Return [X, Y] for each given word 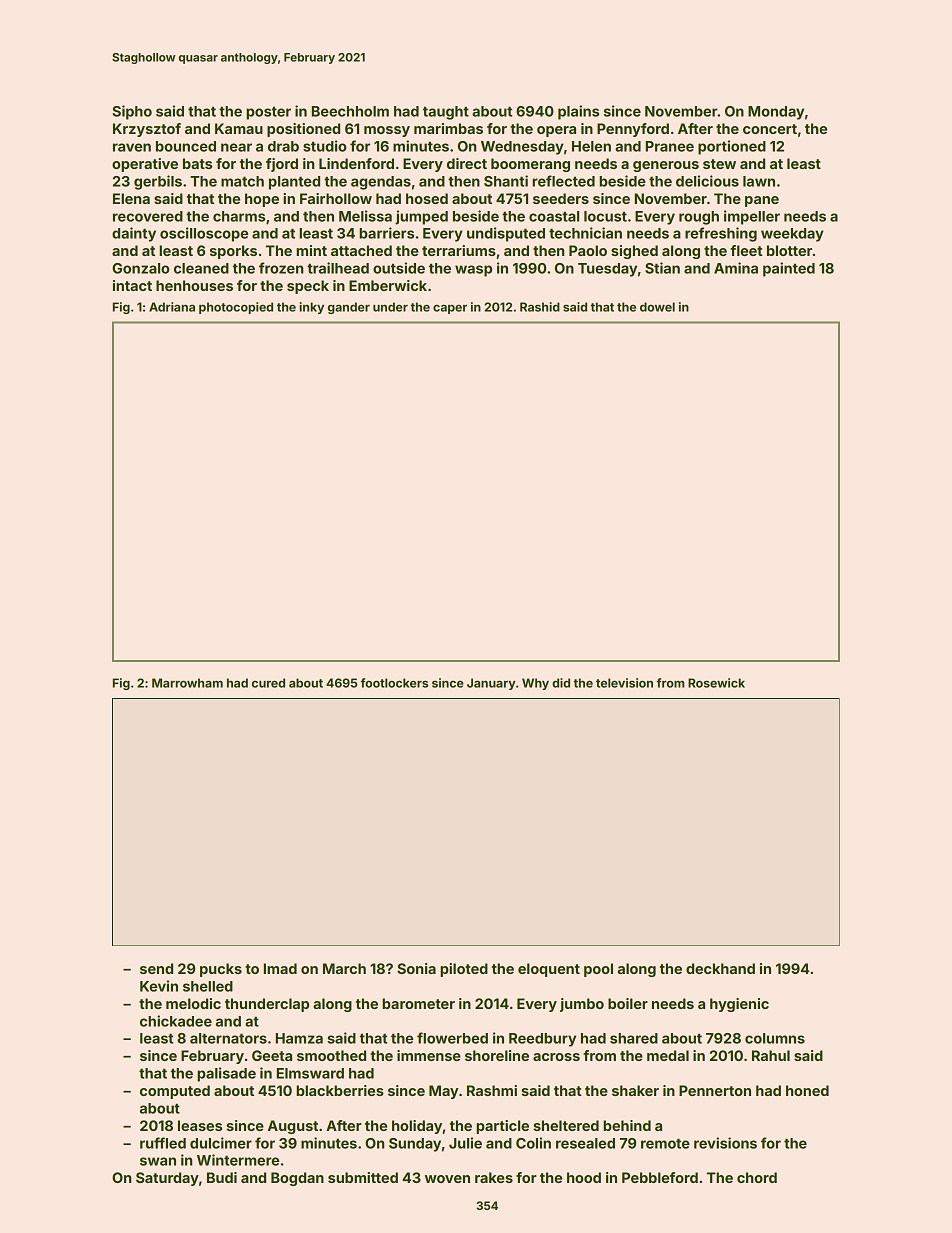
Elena [131, 198]
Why [535, 684]
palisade [226, 1074]
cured [268, 683]
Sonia [416, 968]
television [624, 683]
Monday [776, 113]
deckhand [720, 968]
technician [585, 233]
